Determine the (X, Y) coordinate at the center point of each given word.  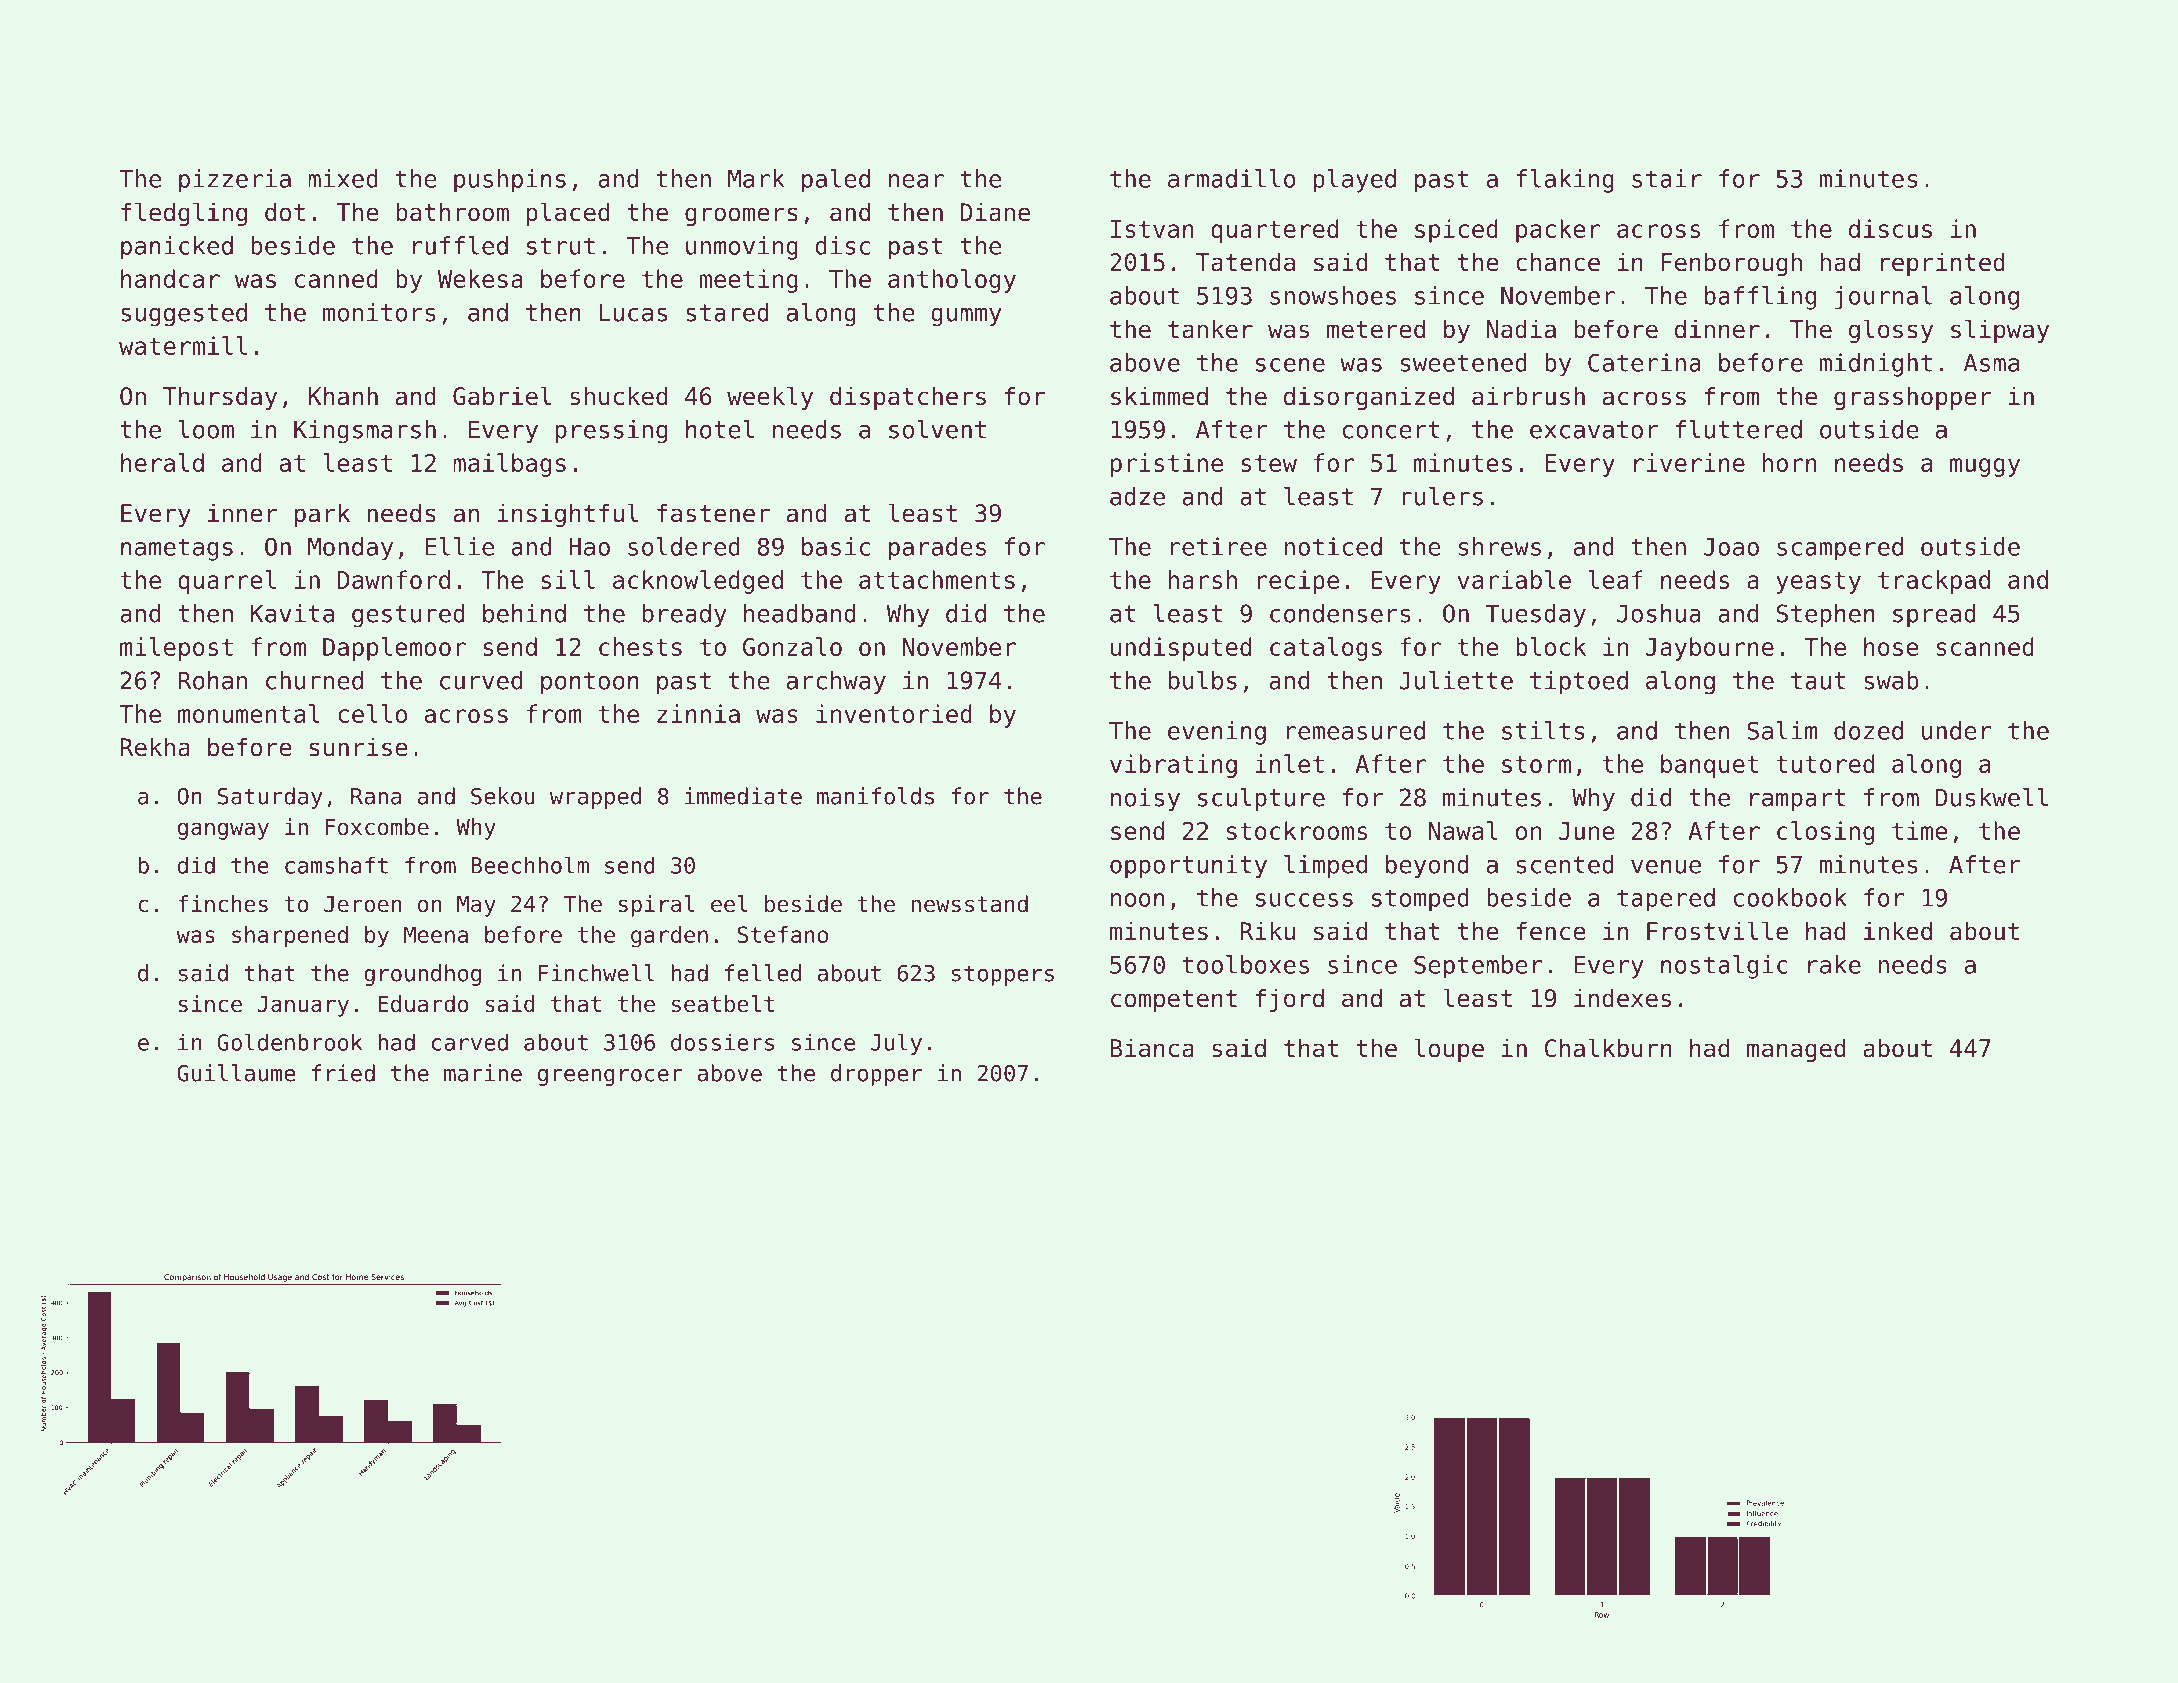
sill (568, 579)
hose (1891, 646)
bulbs (1203, 680)
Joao (1731, 547)
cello (372, 713)
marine (483, 1073)
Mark (756, 178)
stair (1667, 178)
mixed (343, 178)
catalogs (1326, 649)
